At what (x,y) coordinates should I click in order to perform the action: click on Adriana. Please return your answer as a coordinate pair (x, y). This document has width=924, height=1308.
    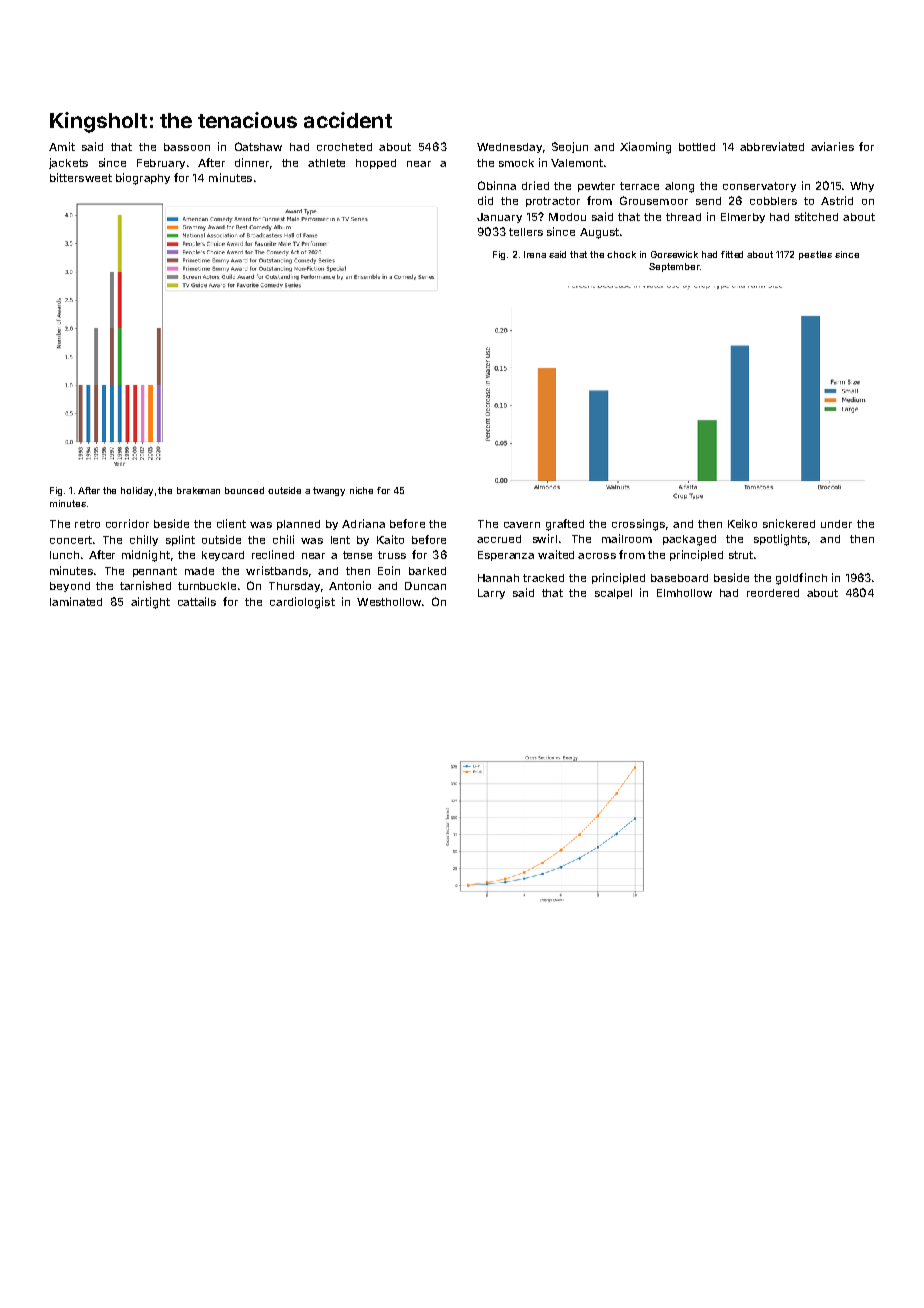
    Looking at the image, I should click on (363, 523).
